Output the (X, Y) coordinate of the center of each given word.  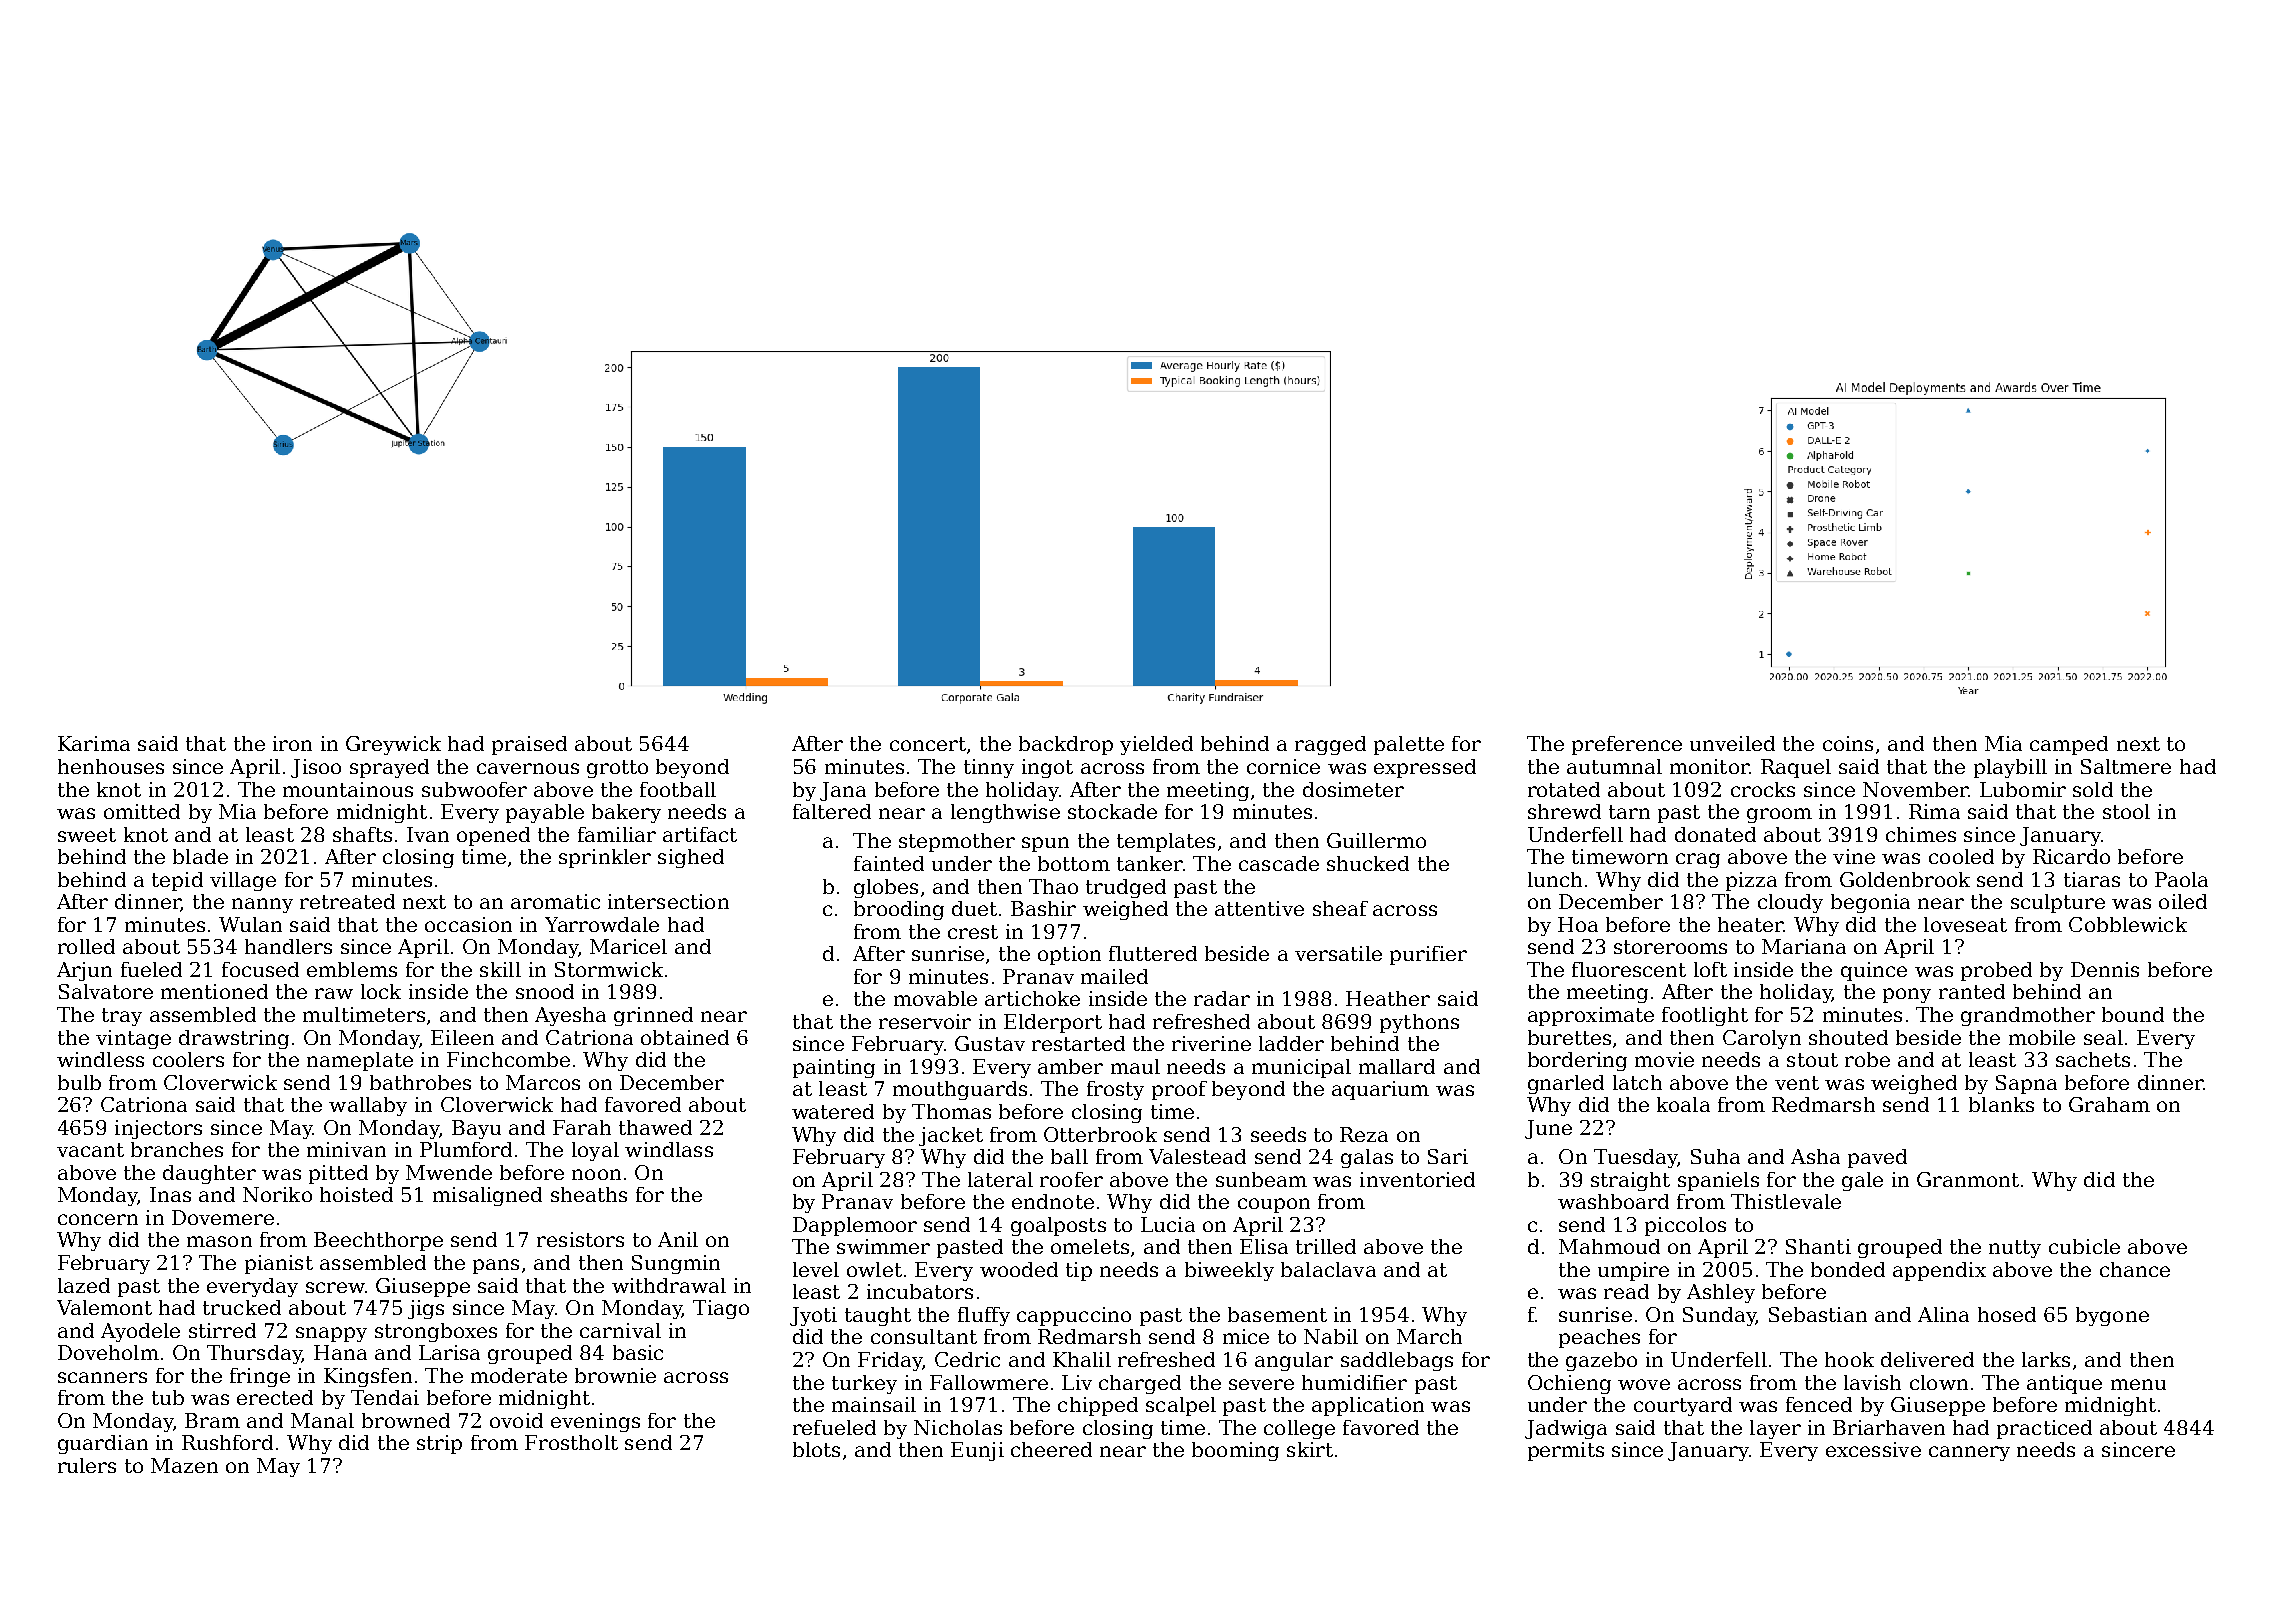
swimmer (883, 1246)
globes (886, 888)
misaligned (487, 1196)
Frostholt (571, 1442)
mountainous (348, 789)
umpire (1633, 1271)
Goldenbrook (1905, 879)
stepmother (957, 842)
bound (2133, 1014)
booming (1235, 1451)
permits (1566, 1451)
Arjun (84, 971)
